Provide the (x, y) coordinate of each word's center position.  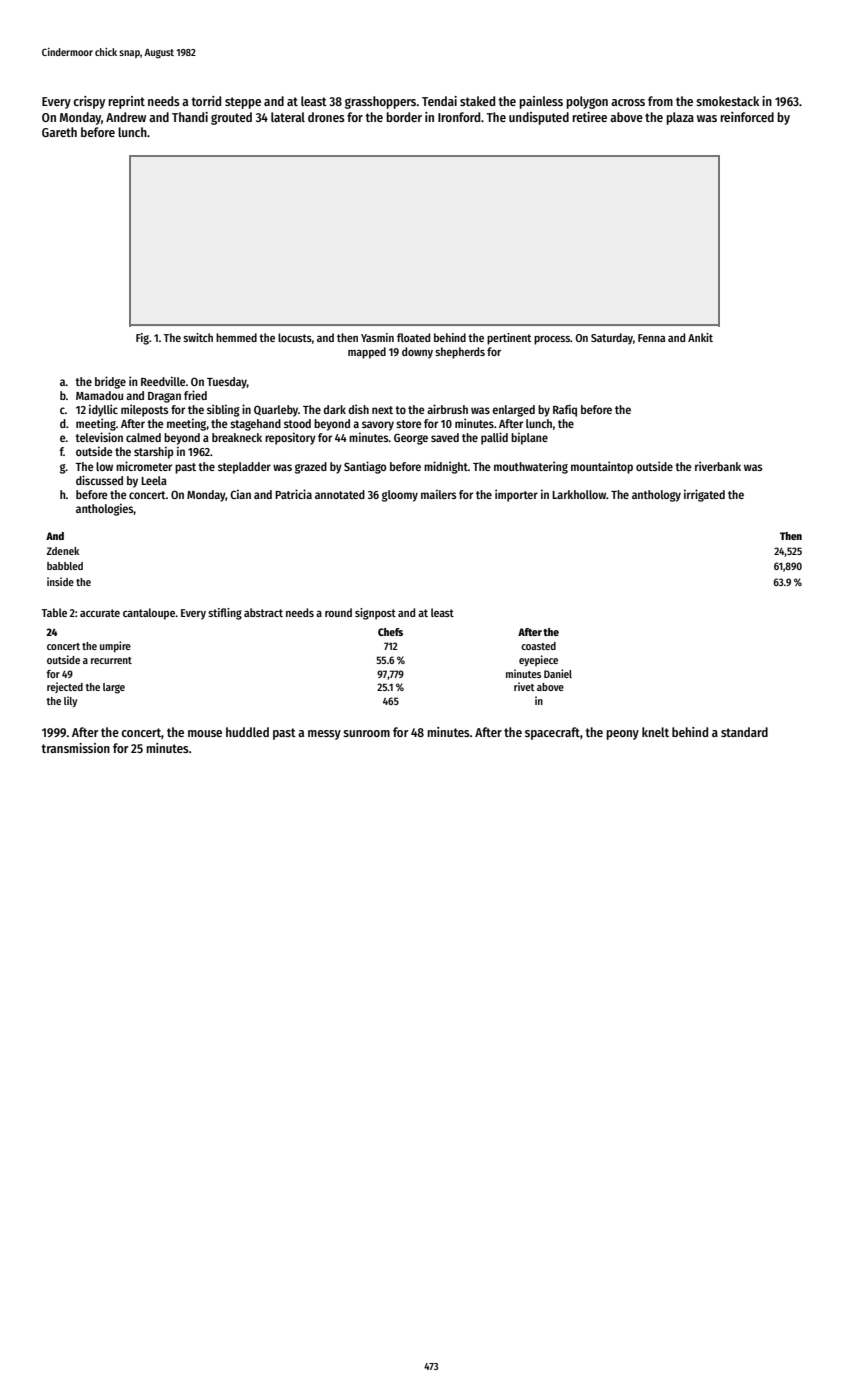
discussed (99, 480)
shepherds (460, 353)
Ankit (700, 337)
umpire (115, 647)
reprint (126, 102)
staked (477, 101)
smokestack (727, 101)
